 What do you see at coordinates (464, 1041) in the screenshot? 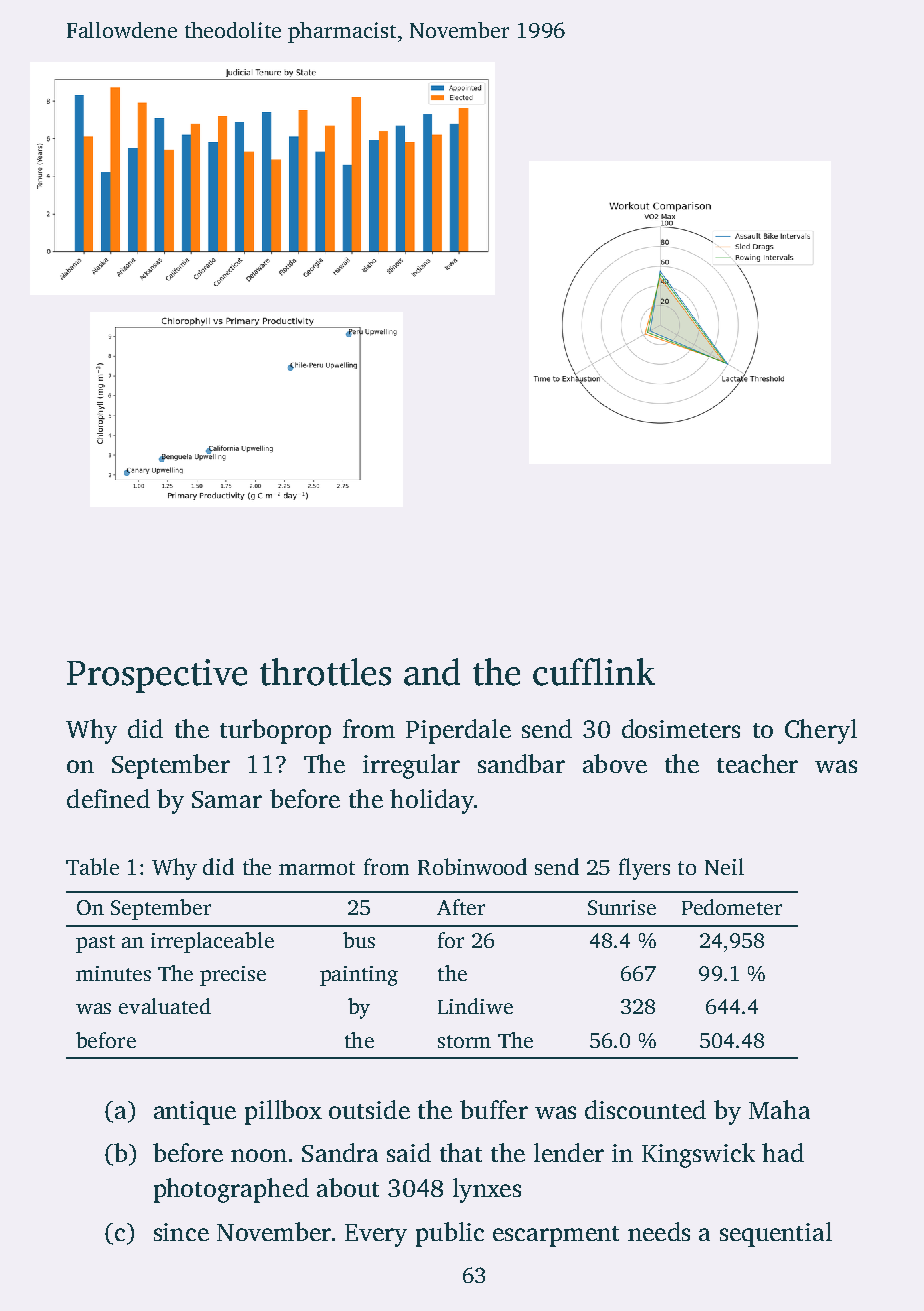
I see `storm` at bounding box center [464, 1041].
